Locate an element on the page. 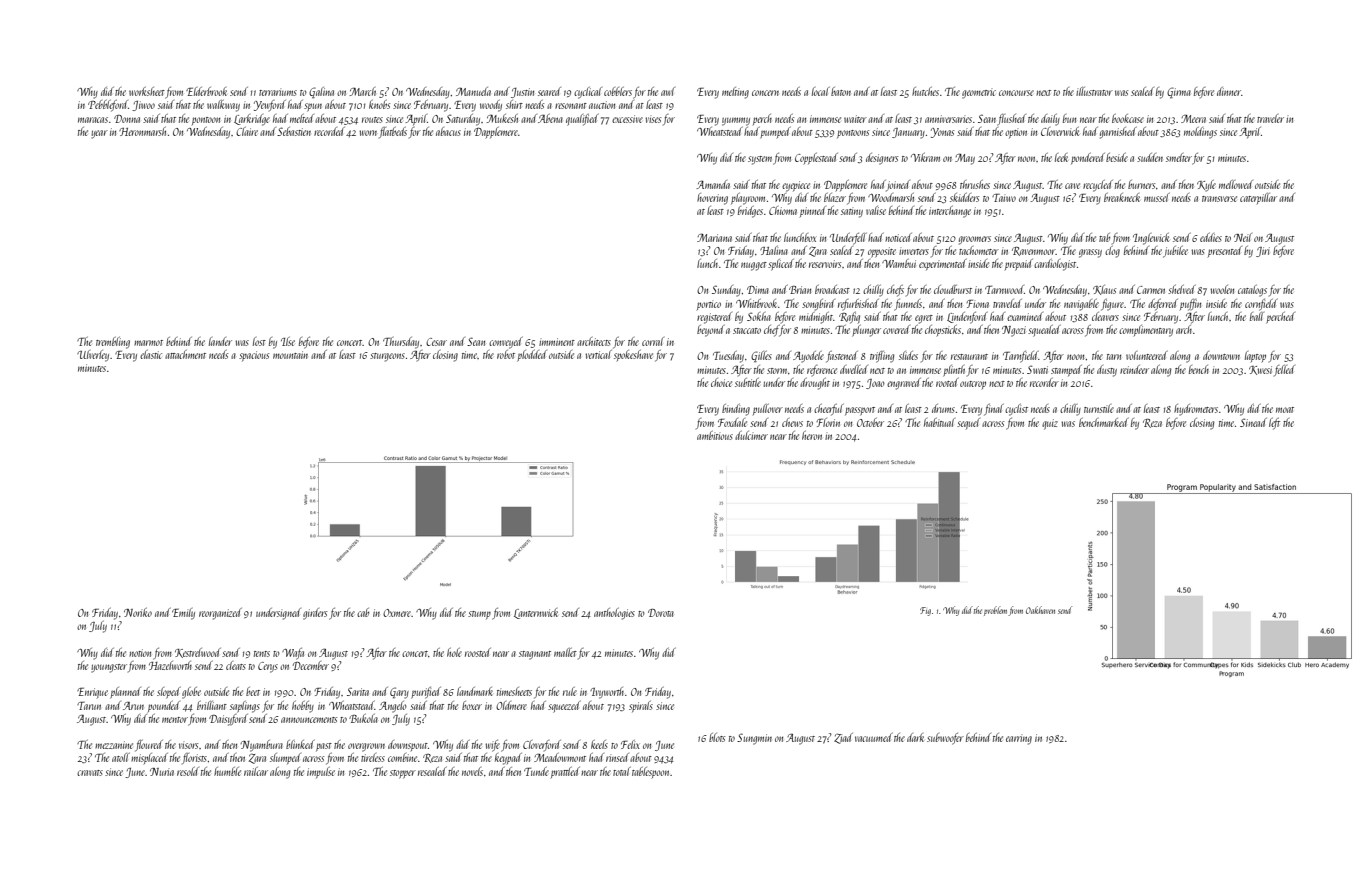 The image size is (1372, 887). lost is located at coordinates (259, 341).
